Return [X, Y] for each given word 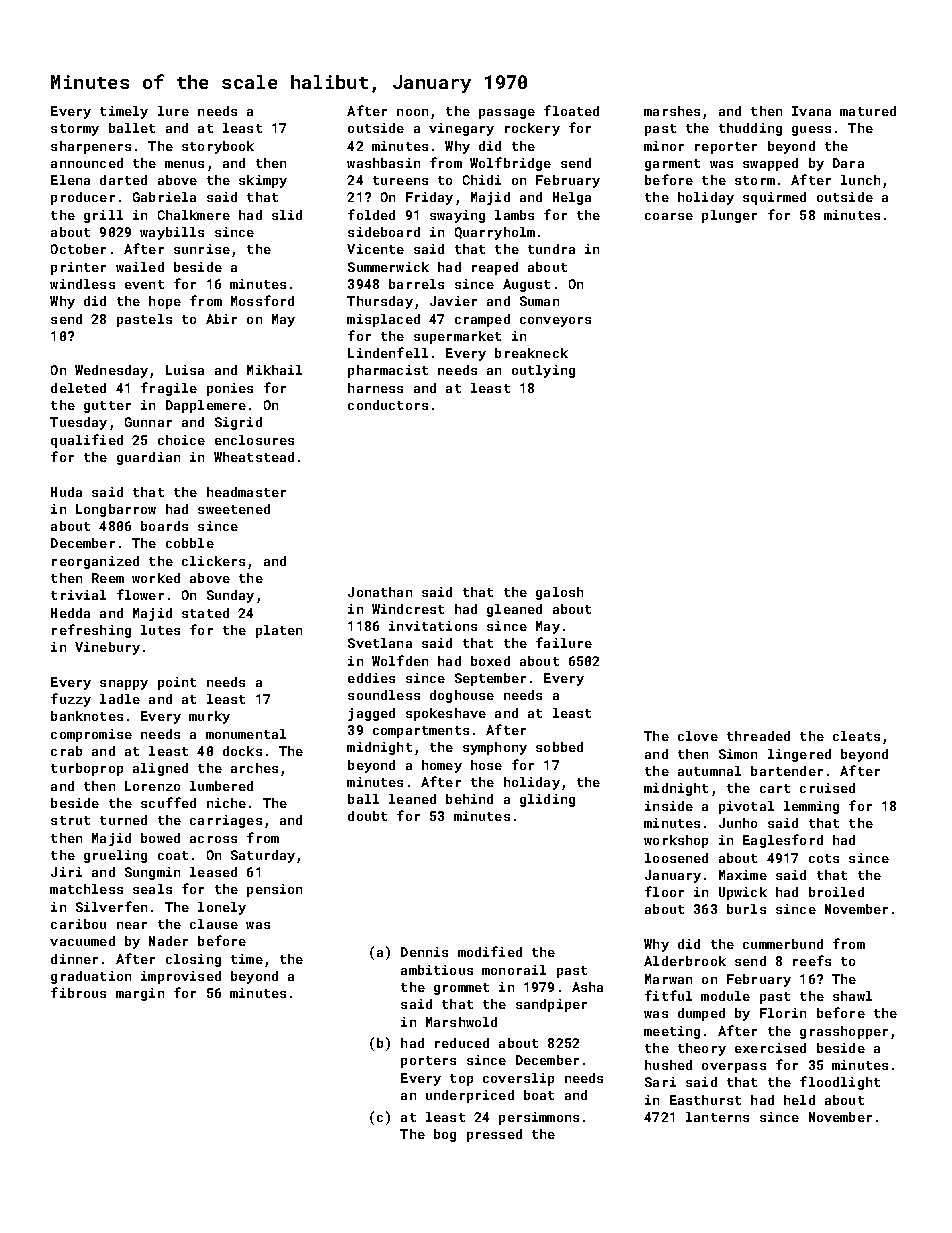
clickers [213, 561]
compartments [421, 732]
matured [868, 111]
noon [412, 112]
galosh [559, 593]
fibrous [78, 992]
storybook [218, 147]
